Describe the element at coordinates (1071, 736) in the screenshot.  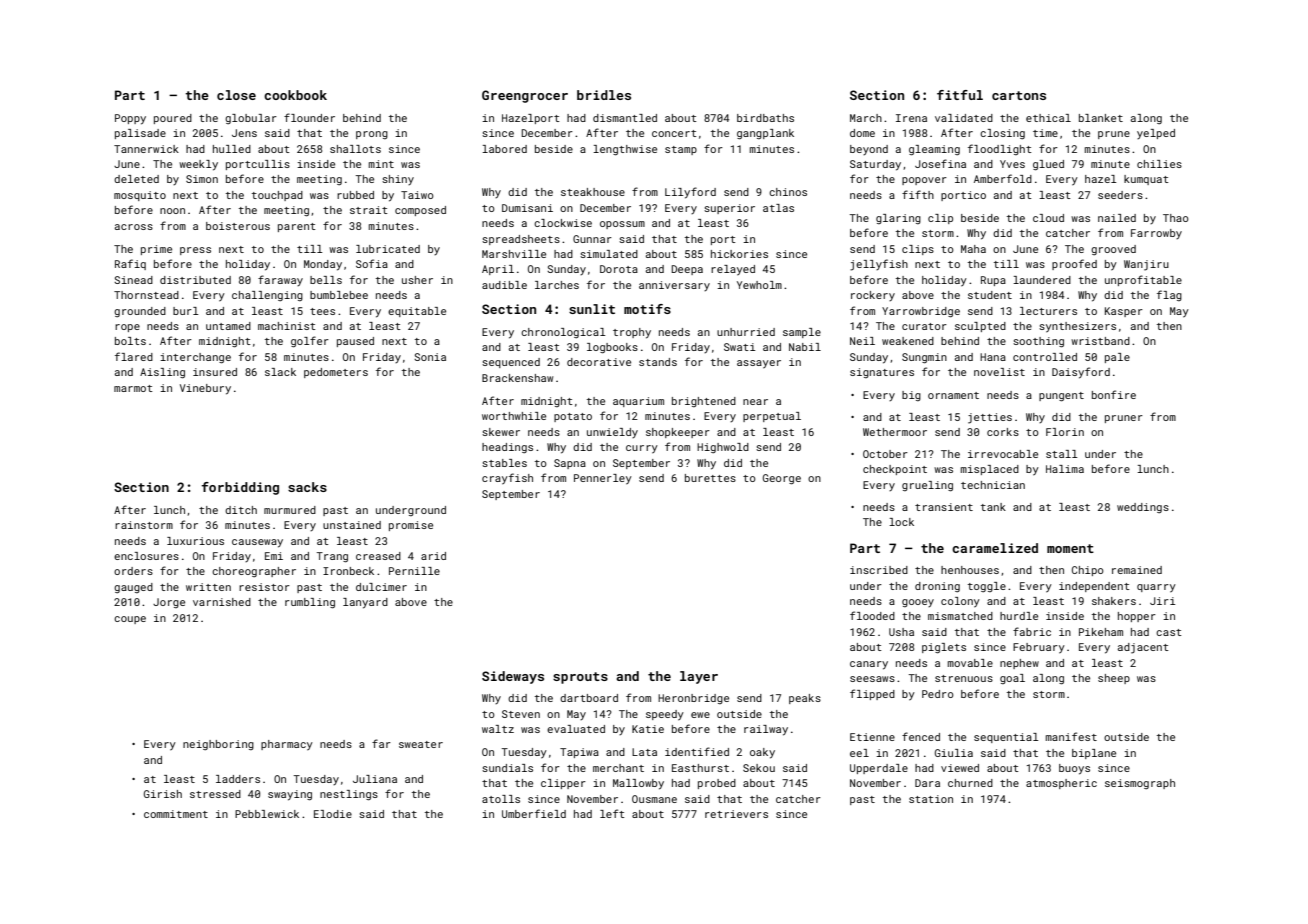
I see `manifest` at that location.
